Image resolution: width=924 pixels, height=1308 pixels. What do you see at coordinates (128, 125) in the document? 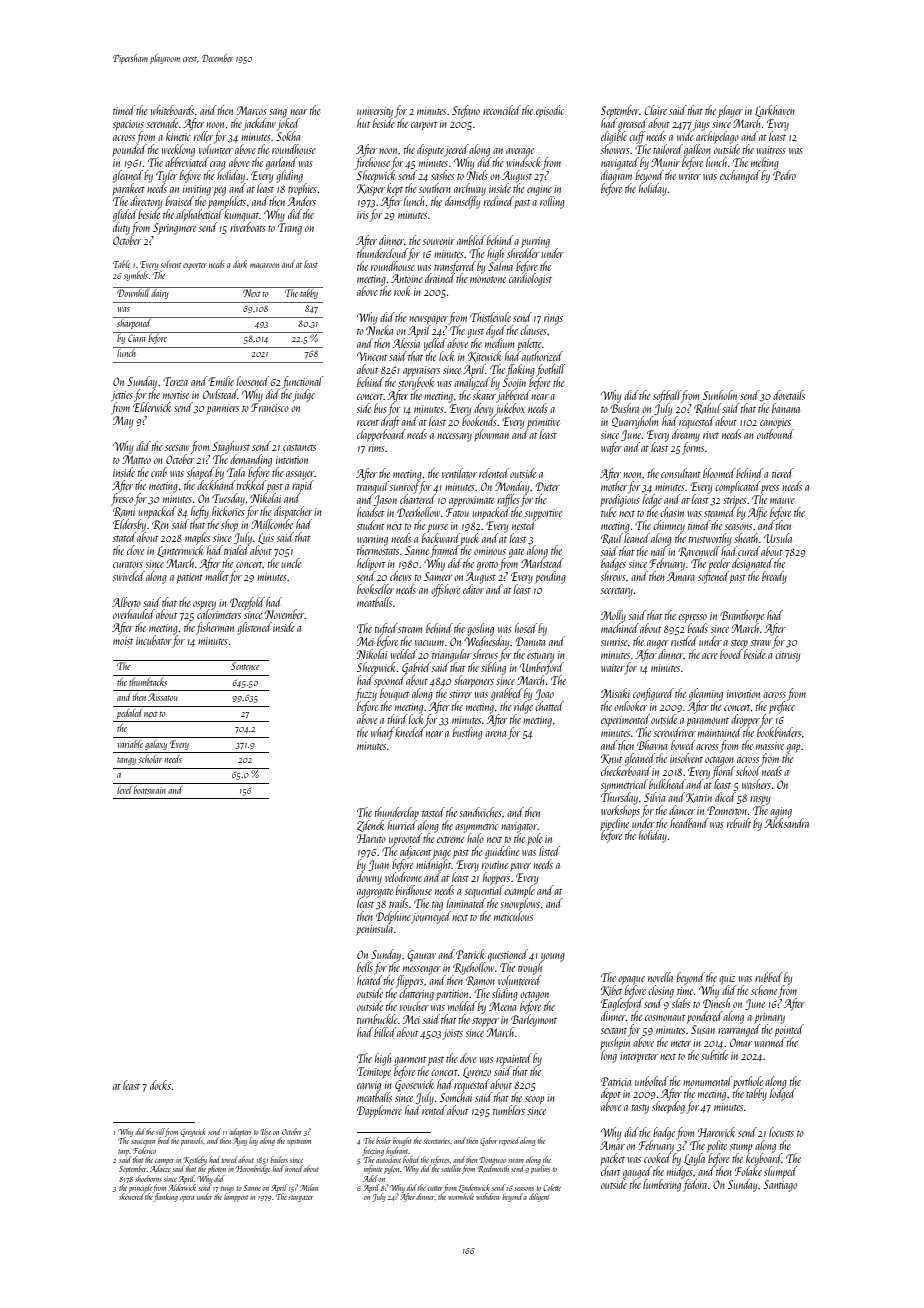
I see `spacious` at bounding box center [128, 125].
